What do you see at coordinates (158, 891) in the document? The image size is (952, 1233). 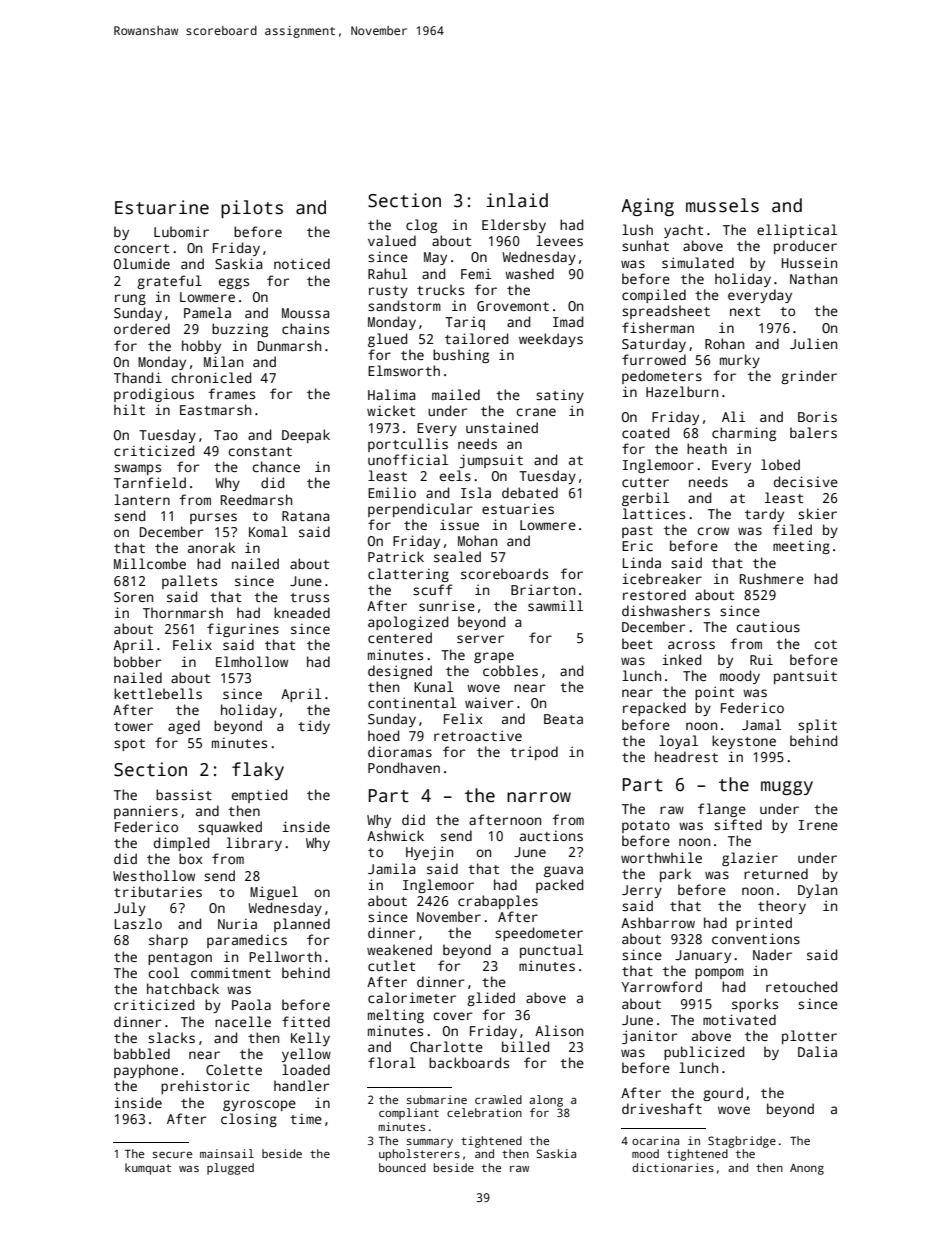 I see `tributaries` at bounding box center [158, 891].
